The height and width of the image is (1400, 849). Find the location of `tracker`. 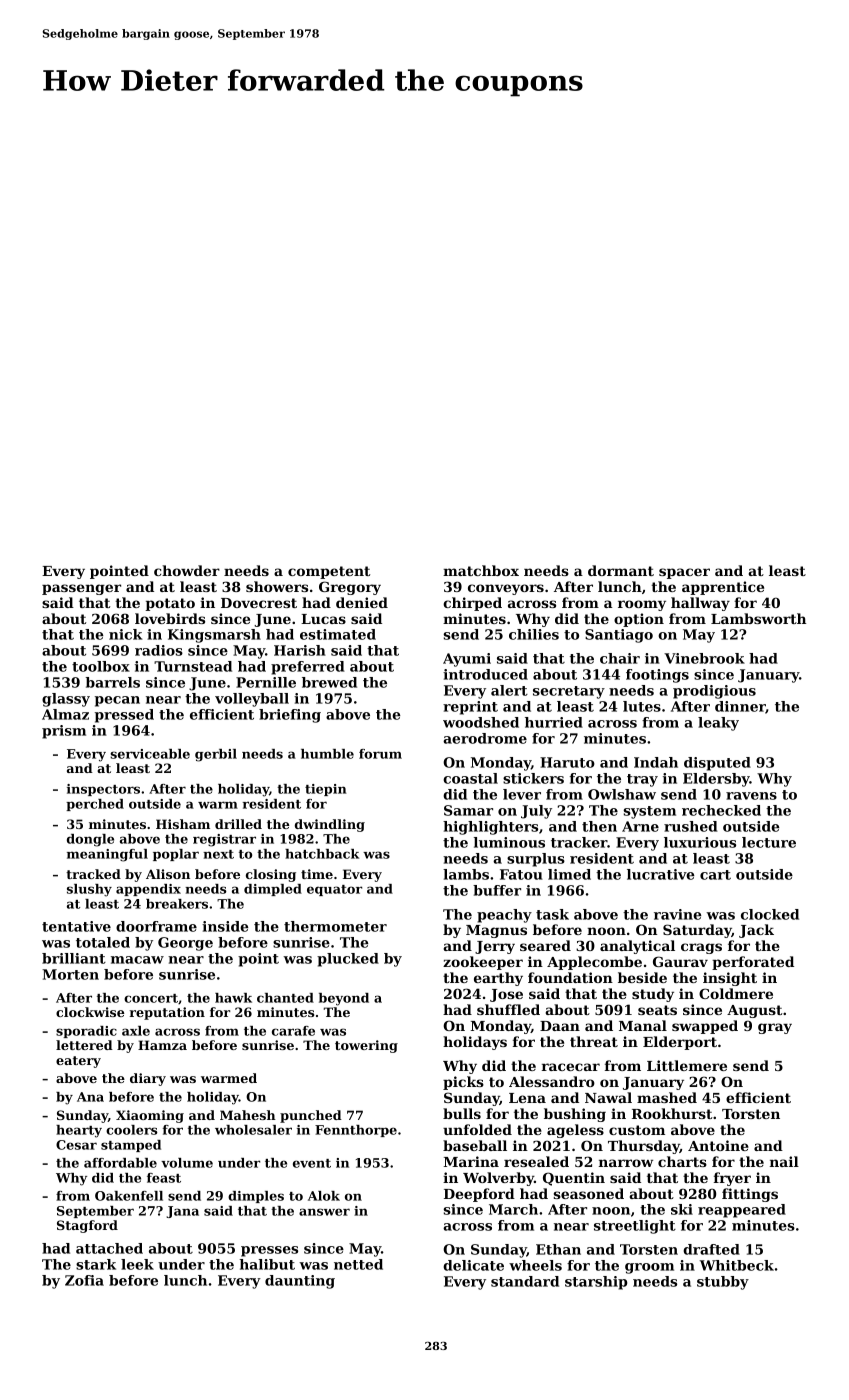

tracker is located at coordinates (579, 842).
